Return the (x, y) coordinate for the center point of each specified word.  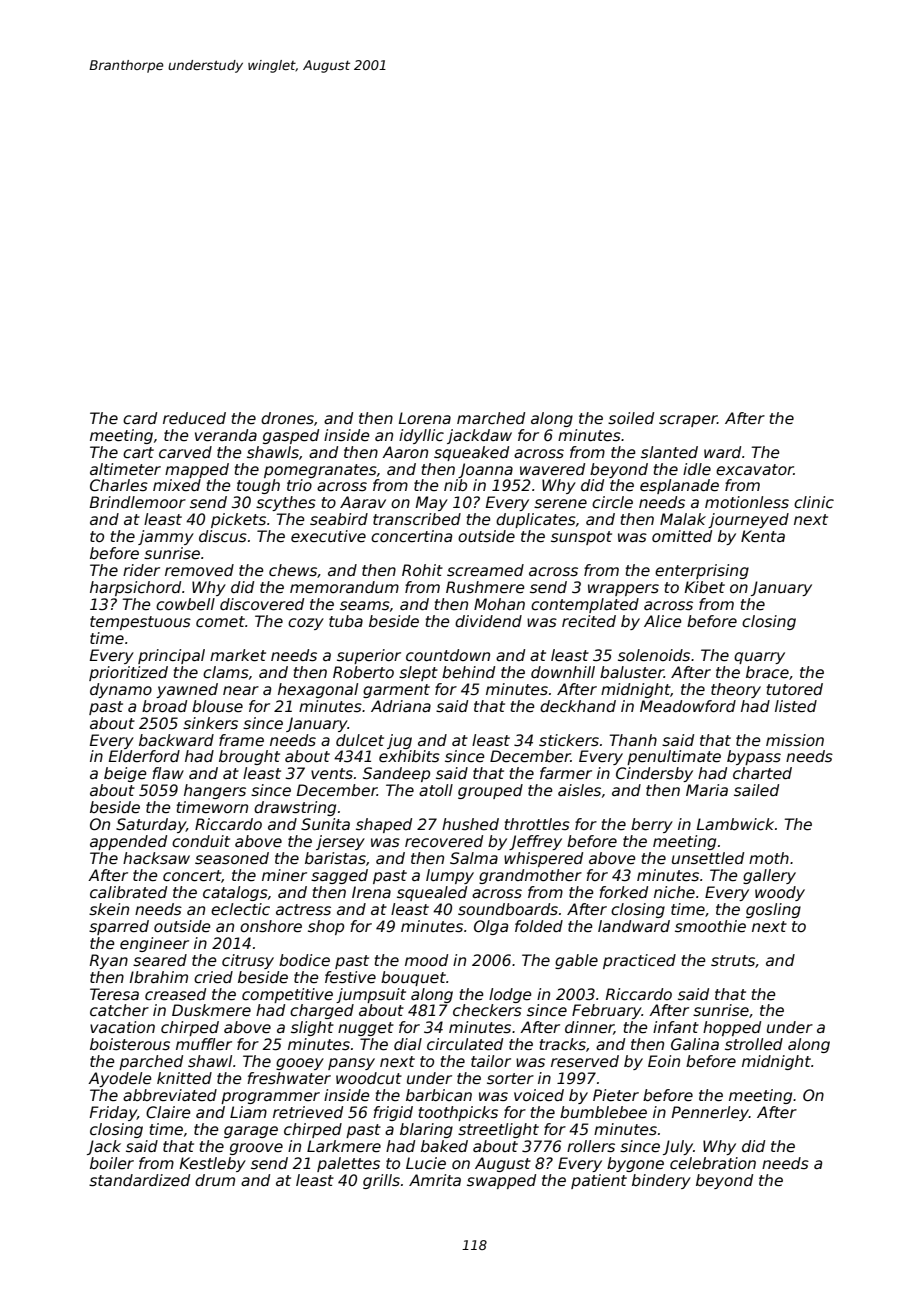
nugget (366, 1029)
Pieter (616, 1095)
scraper (688, 421)
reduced (194, 418)
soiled (631, 418)
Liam (248, 1112)
